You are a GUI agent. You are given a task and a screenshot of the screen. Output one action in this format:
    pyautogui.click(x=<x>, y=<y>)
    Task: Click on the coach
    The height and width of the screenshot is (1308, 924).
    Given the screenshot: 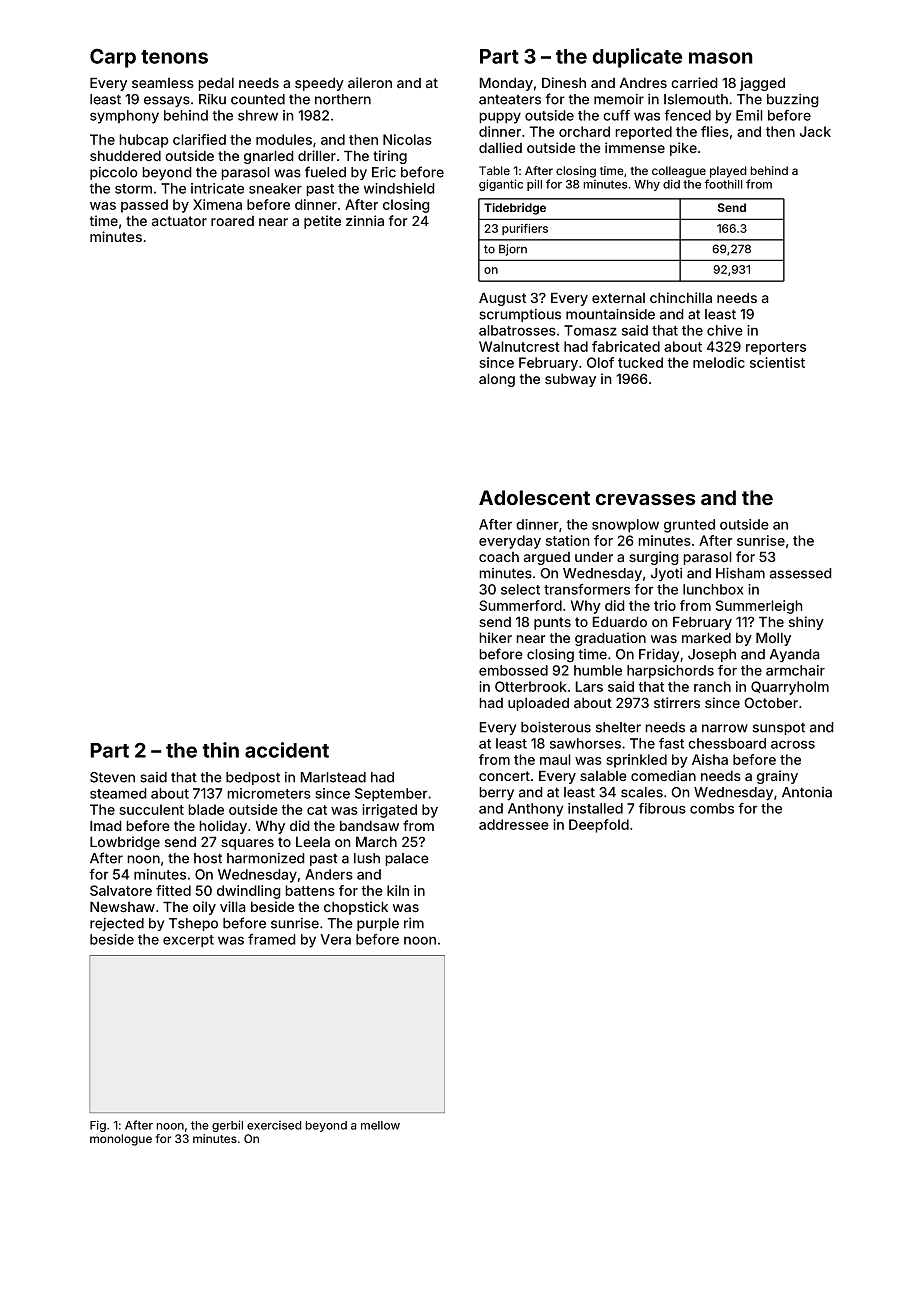 What is the action you would take?
    pyautogui.click(x=499, y=557)
